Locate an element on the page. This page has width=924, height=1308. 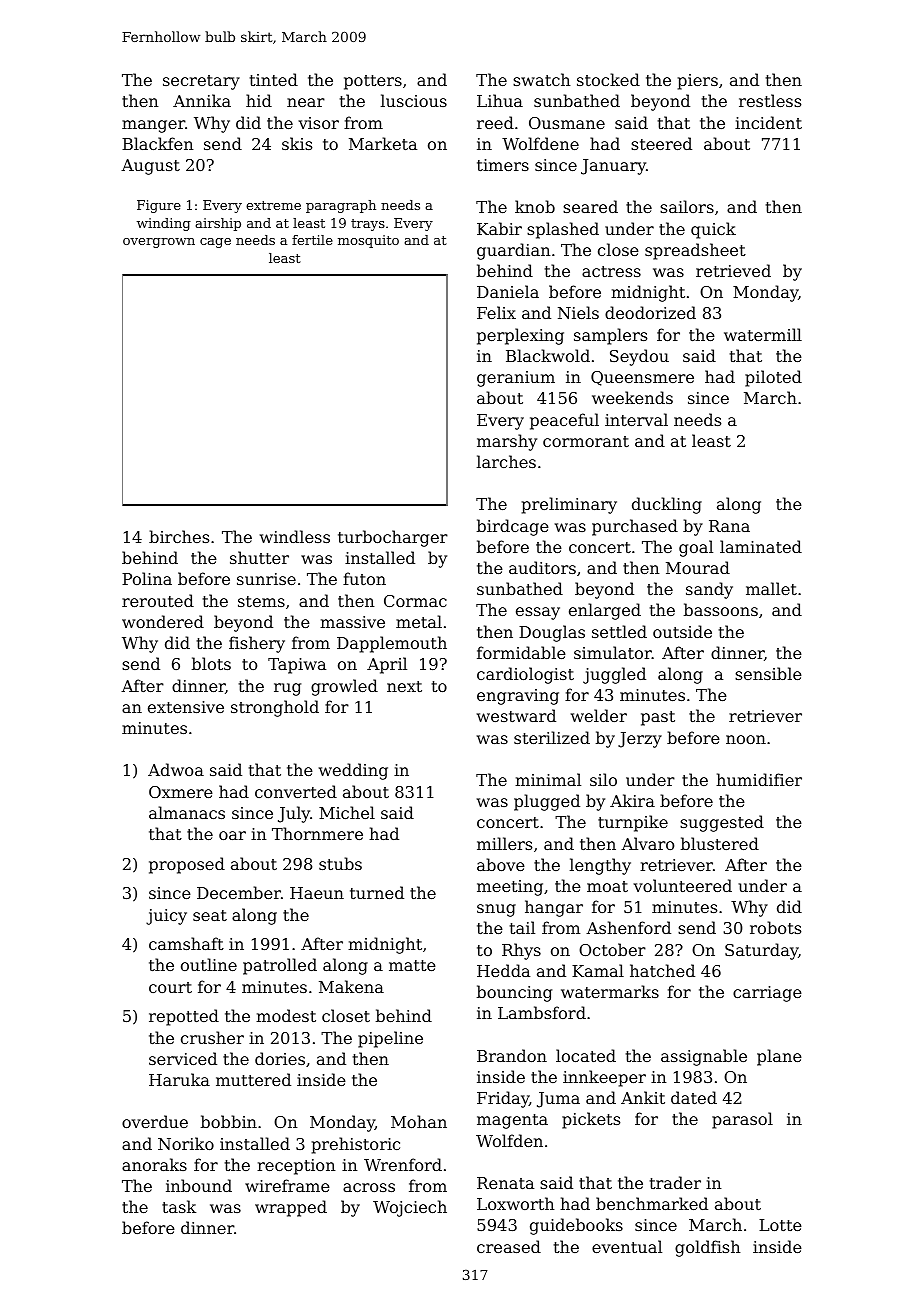
geranium is located at coordinates (516, 379).
